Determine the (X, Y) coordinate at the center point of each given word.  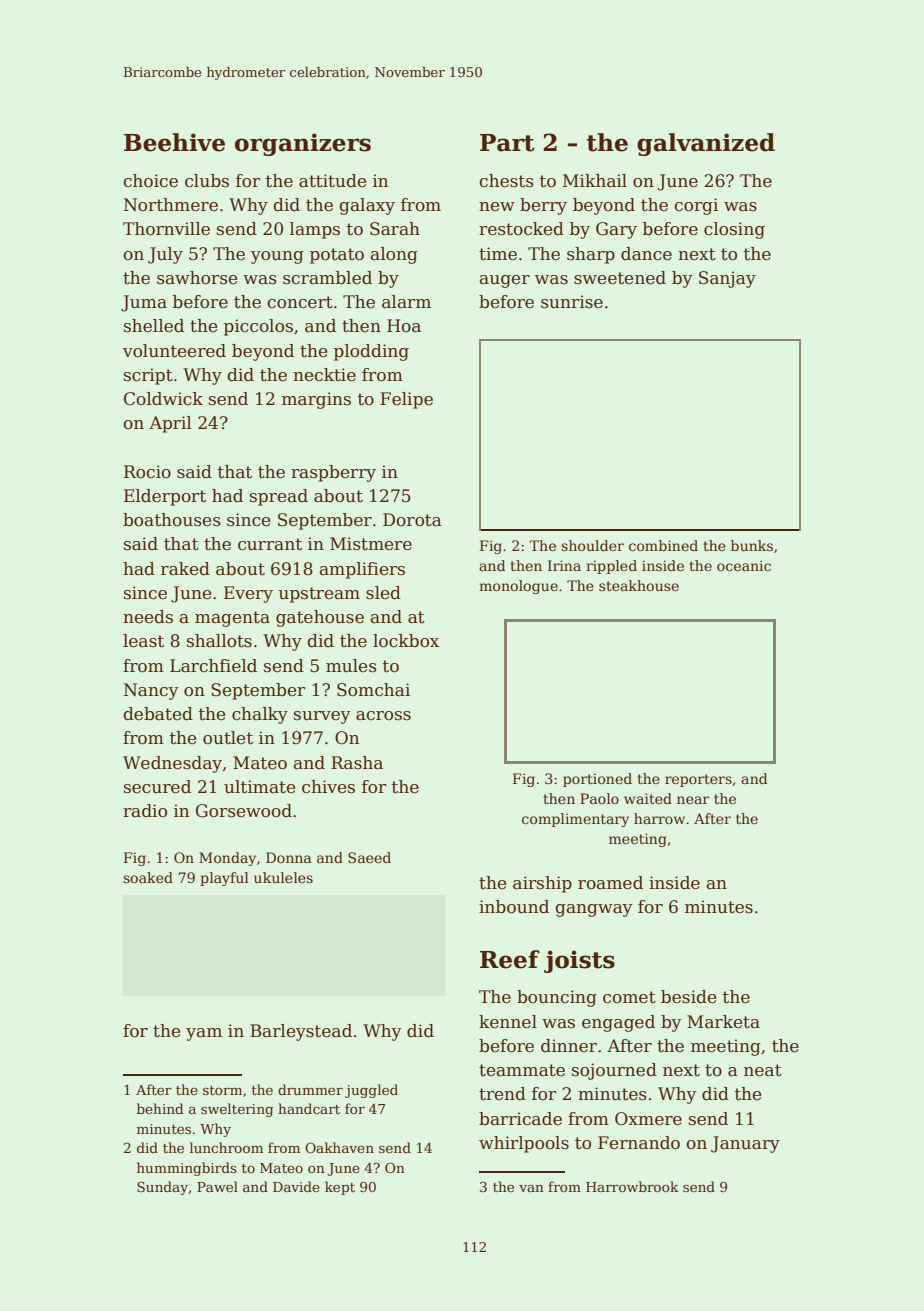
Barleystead (301, 1032)
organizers (303, 144)
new (497, 207)
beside (688, 997)
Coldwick (163, 399)
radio (145, 811)
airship (542, 884)
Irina (564, 565)
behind (160, 1108)
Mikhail (595, 181)
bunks (752, 545)
